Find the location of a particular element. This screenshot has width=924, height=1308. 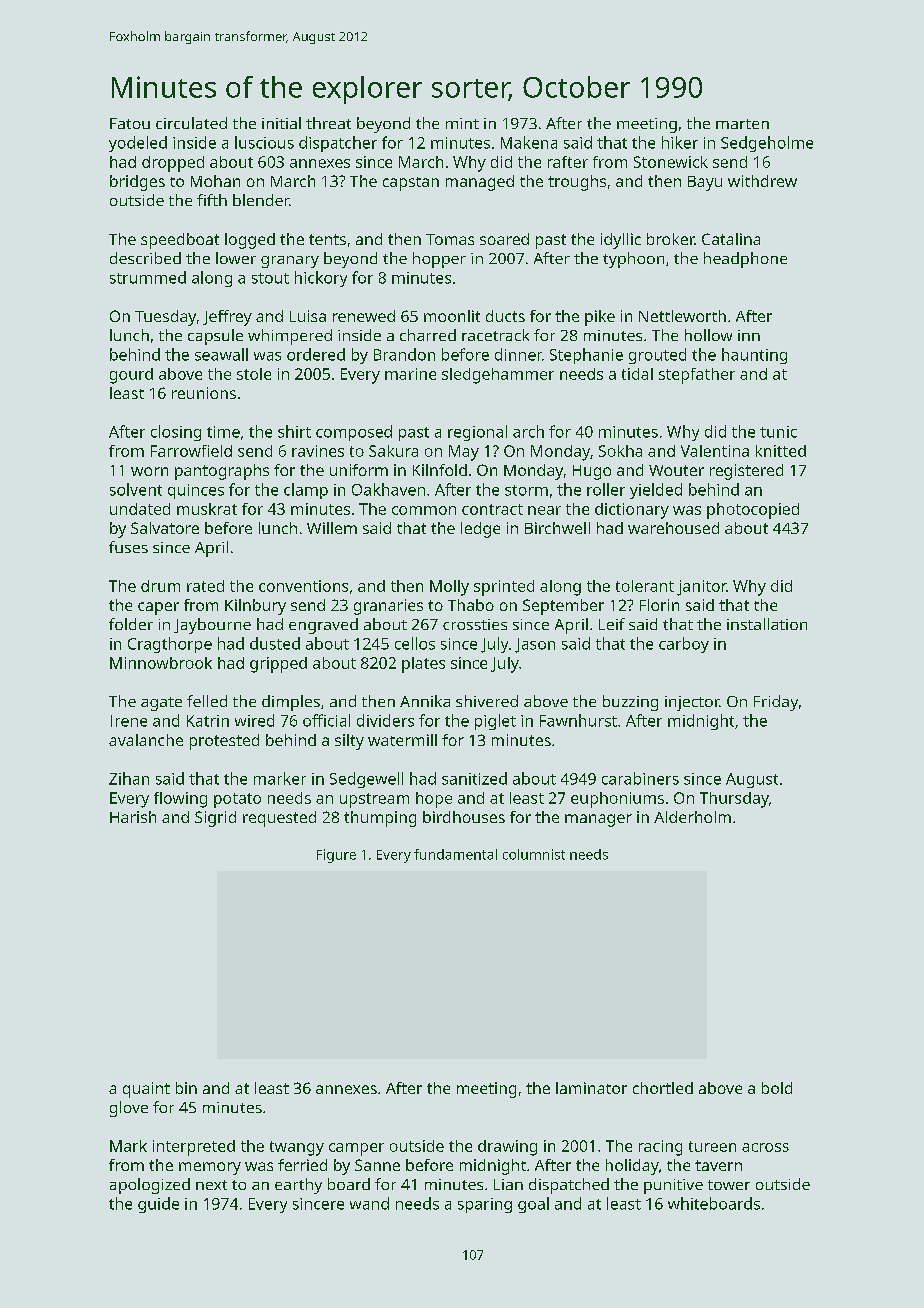

drawing is located at coordinates (507, 1148).
